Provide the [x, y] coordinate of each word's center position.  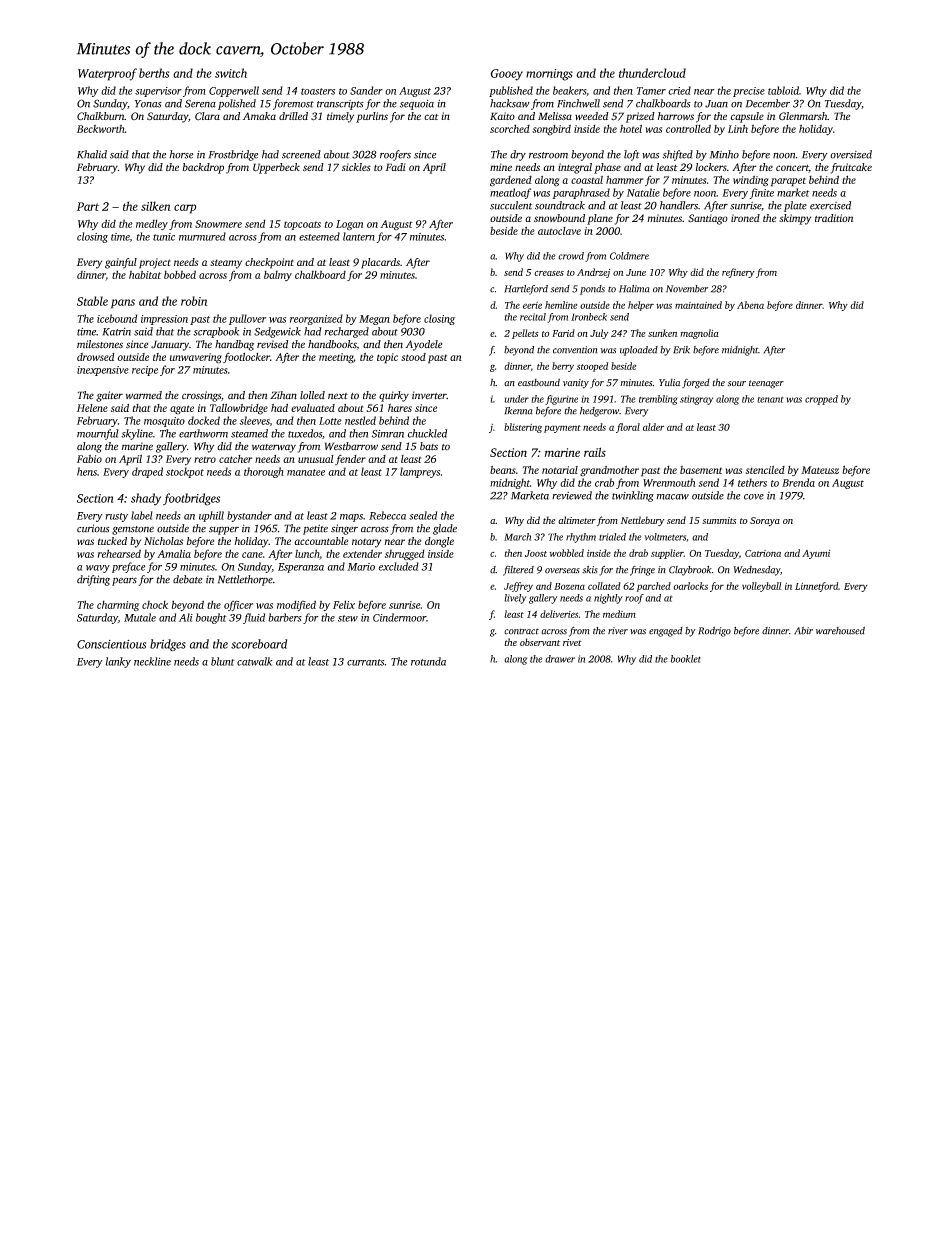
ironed [745, 218]
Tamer [651, 91]
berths [154, 73]
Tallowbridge [239, 409]
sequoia [417, 105]
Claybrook [690, 571]
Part [88, 206]
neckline [152, 661]
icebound [117, 318]
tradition [834, 218]
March [517, 537]
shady [146, 499]
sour [737, 384]
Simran [388, 433]
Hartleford [526, 290]
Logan [349, 225]
